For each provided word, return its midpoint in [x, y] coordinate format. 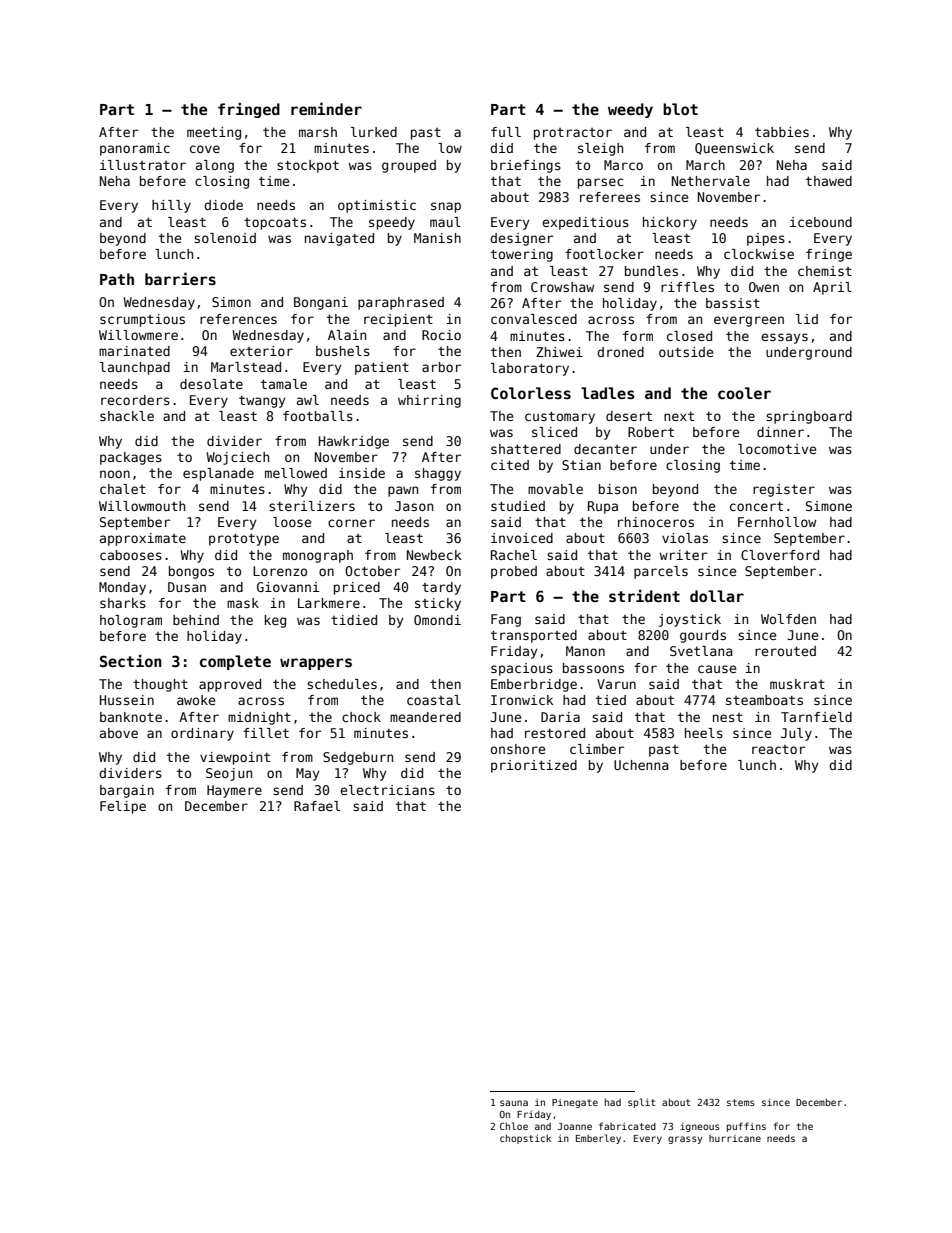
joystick [690, 620]
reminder [326, 108]
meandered [425, 717]
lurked [374, 132]
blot [680, 109]
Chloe [514, 1126]
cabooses [131, 555]
